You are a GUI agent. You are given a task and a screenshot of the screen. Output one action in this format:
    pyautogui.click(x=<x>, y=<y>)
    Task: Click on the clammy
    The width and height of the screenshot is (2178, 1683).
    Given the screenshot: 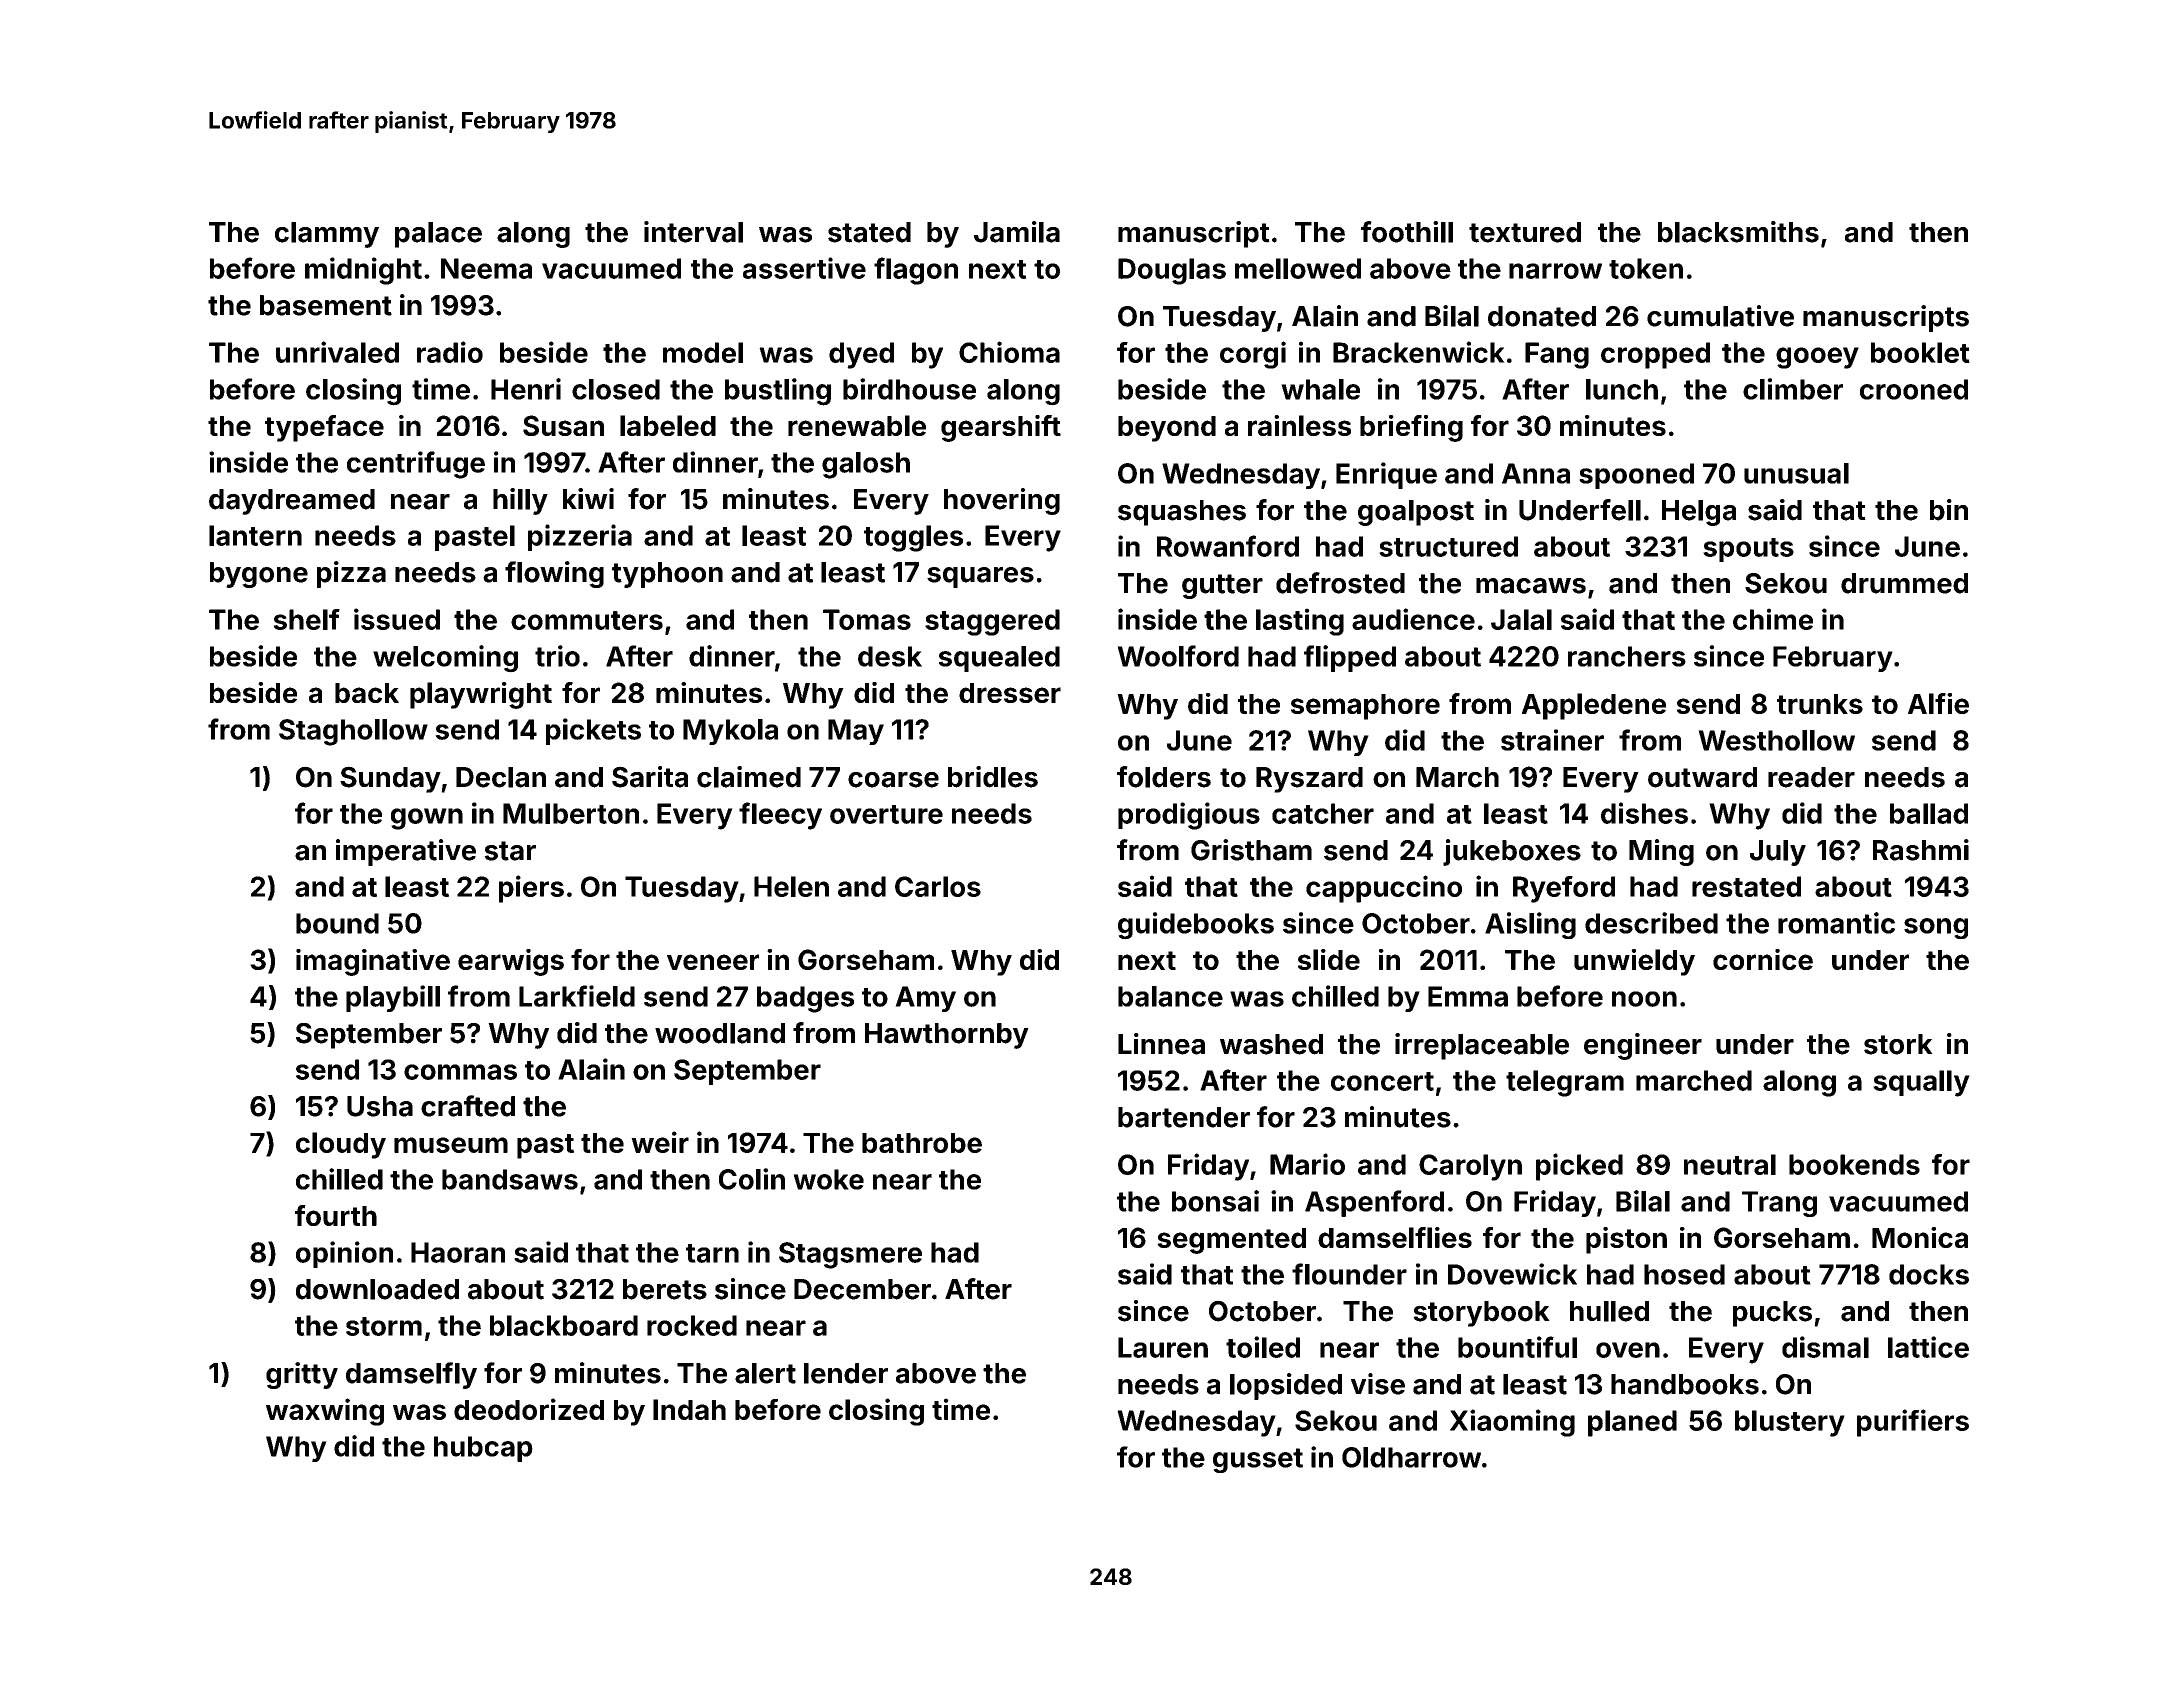 What is the action you would take?
    pyautogui.click(x=327, y=235)
